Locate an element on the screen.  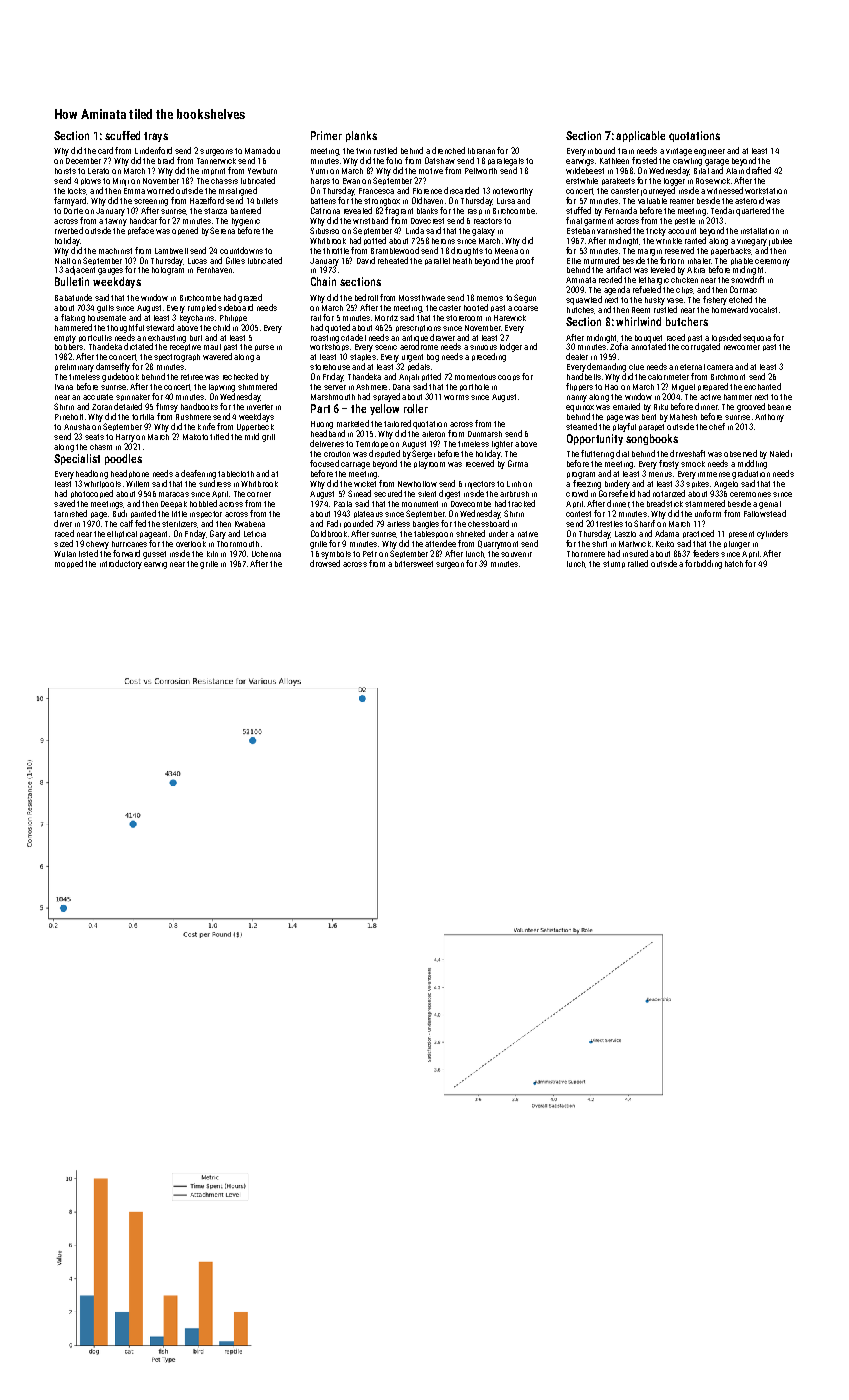
scuffed is located at coordinates (122, 135).
